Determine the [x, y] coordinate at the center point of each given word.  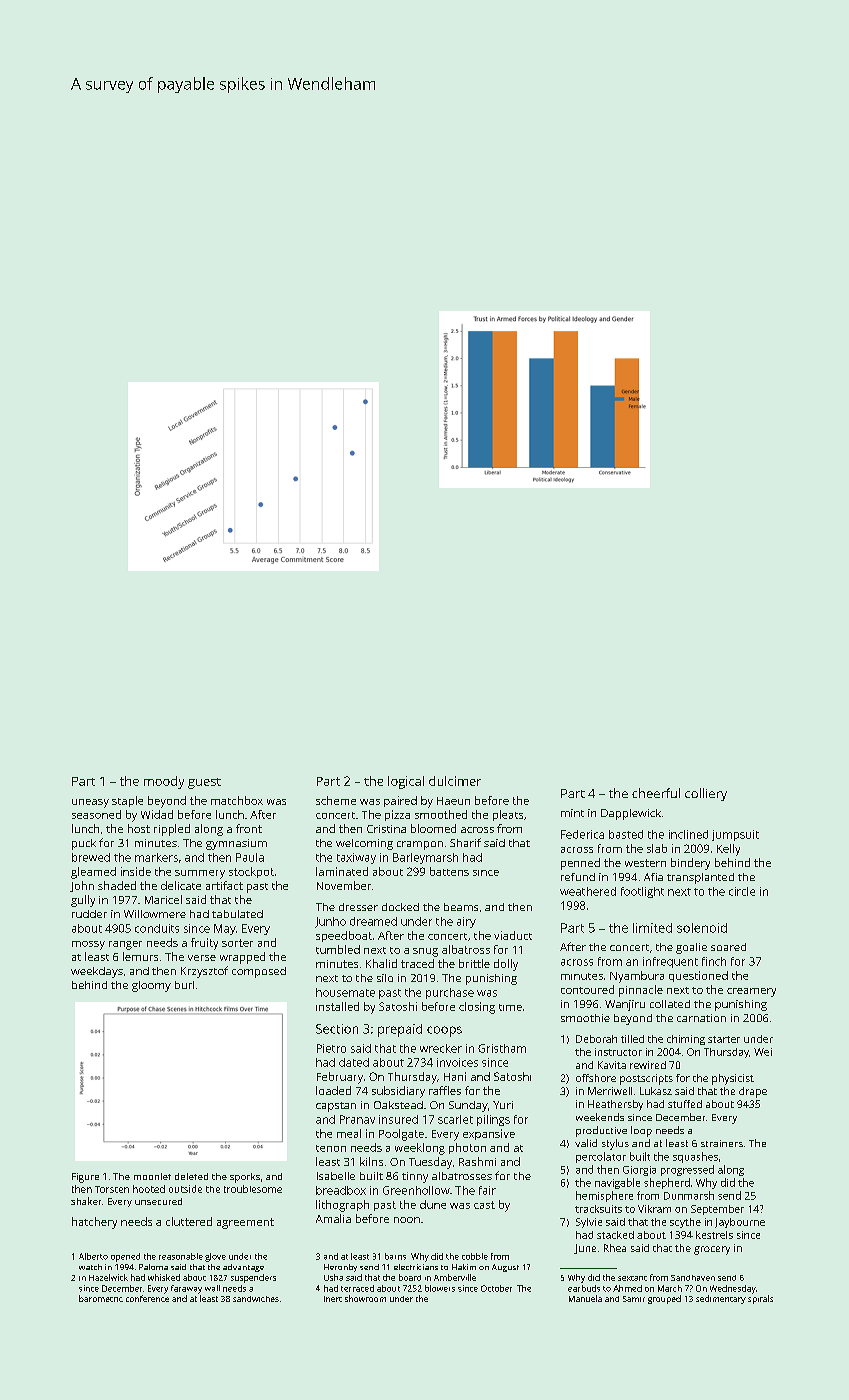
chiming [686, 1040]
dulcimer [455, 781]
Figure [85, 1178]
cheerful [656, 793]
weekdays [97, 972]
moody [164, 782]
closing [477, 1008]
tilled [632, 1039]
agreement [245, 1223]
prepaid [400, 1030]
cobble [475, 1256]
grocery [712, 1250]
